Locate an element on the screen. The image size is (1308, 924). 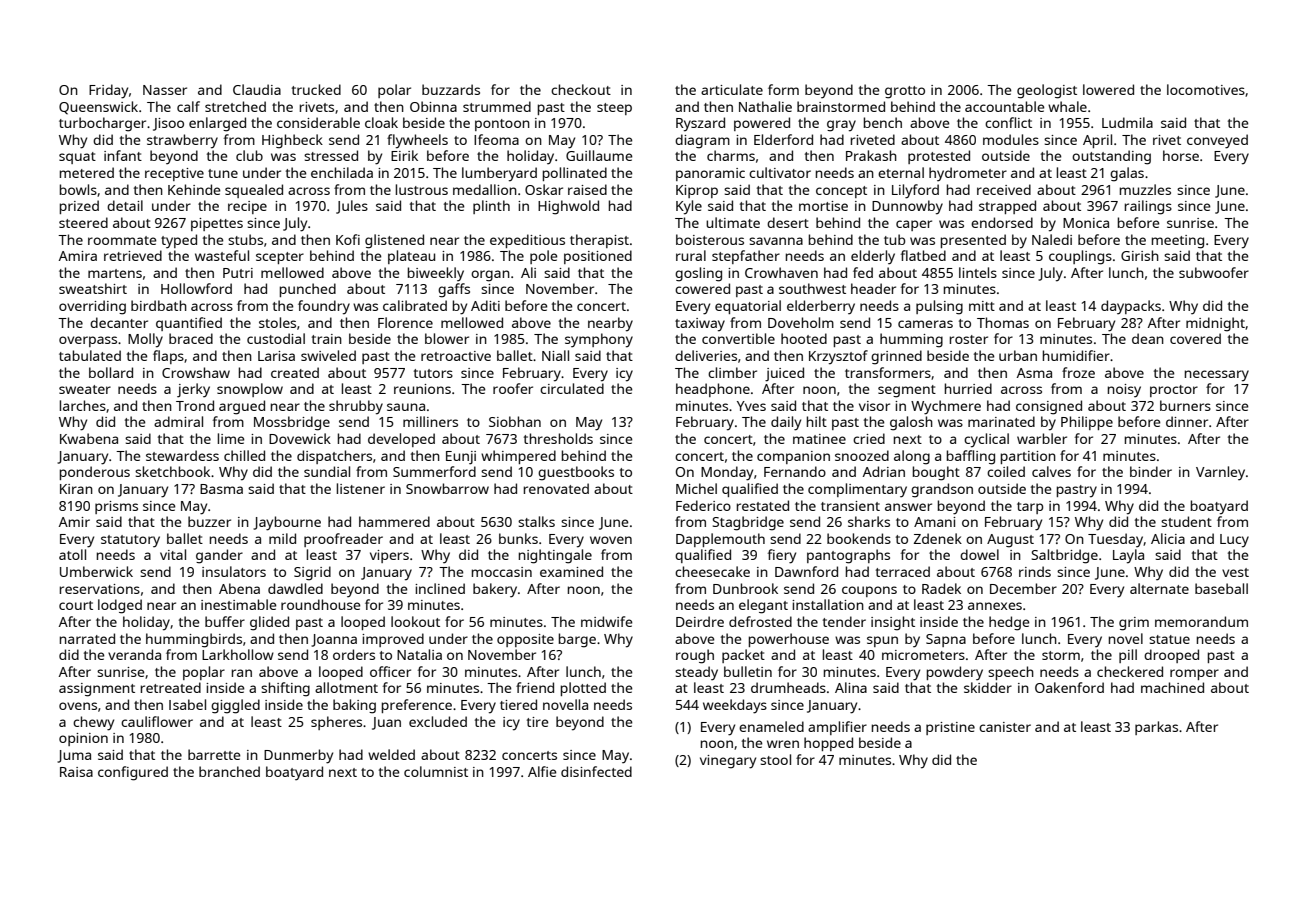
flatbed is located at coordinates (923, 255).
